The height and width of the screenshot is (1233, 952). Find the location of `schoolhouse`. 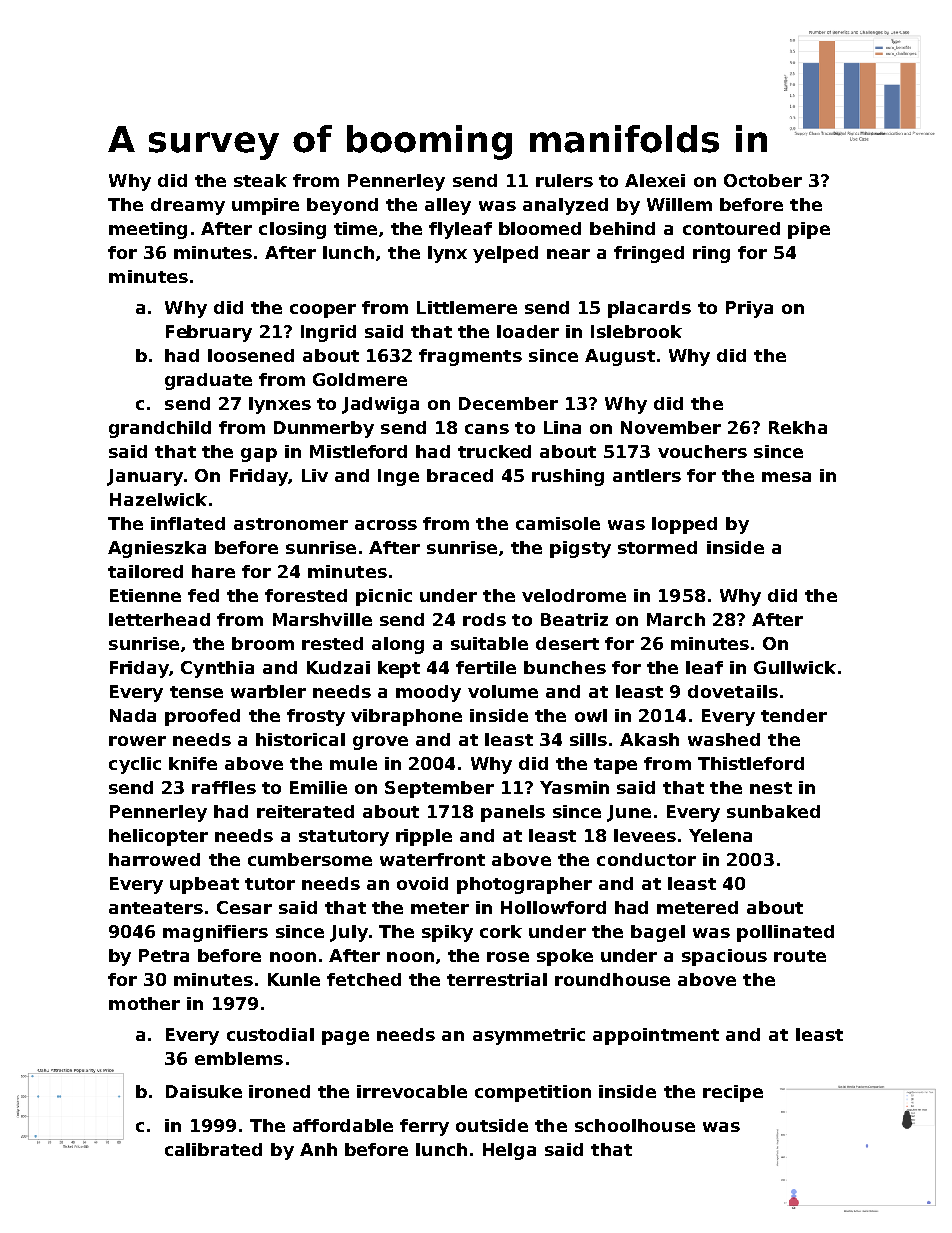

schoolhouse is located at coordinates (635, 1125).
